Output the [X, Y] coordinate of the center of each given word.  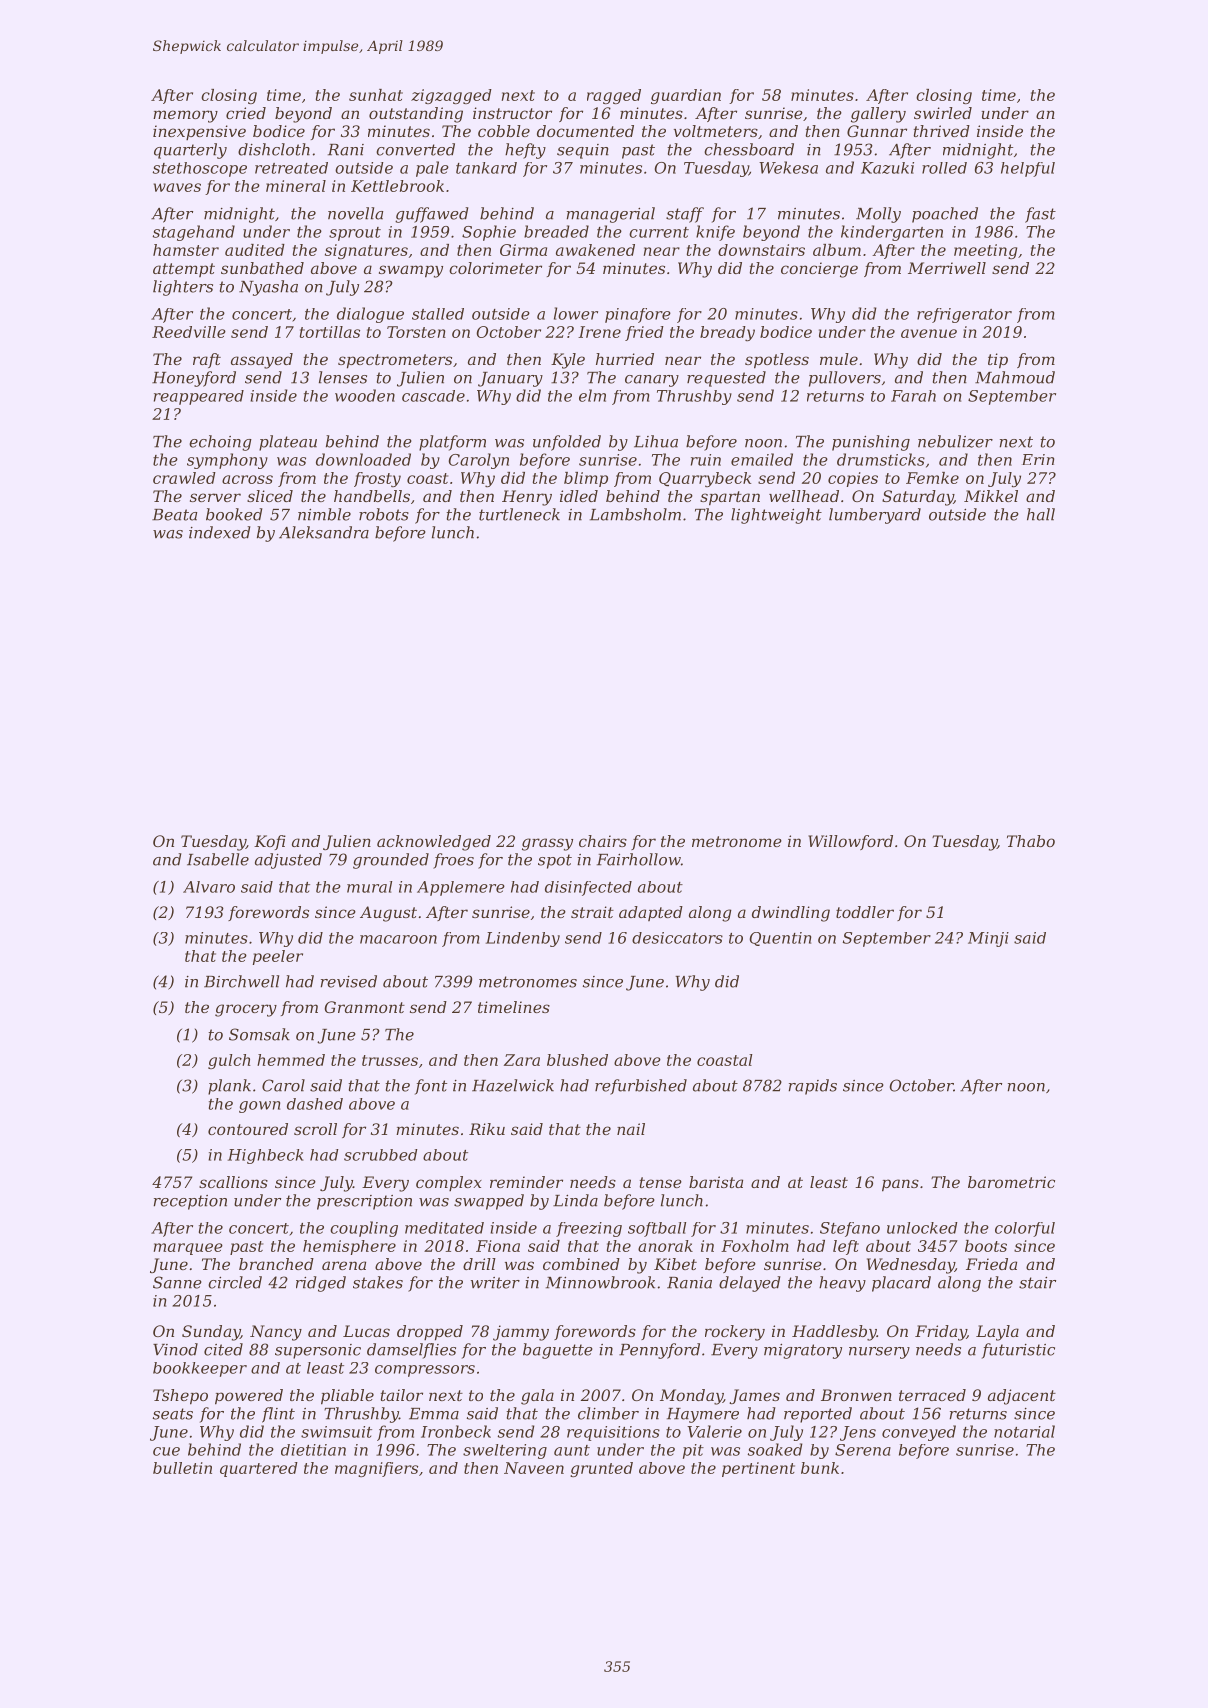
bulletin [182, 1468]
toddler [865, 912]
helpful [1028, 169]
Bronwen [856, 1395]
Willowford [850, 842]
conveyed [919, 1433]
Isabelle [218, 859]
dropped [430, 1333]
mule [839, 359]
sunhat [376, 95]
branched [276, 1264]
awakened [595, 250]
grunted [601, 1469]
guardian [686, 96]
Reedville [189, 332]
